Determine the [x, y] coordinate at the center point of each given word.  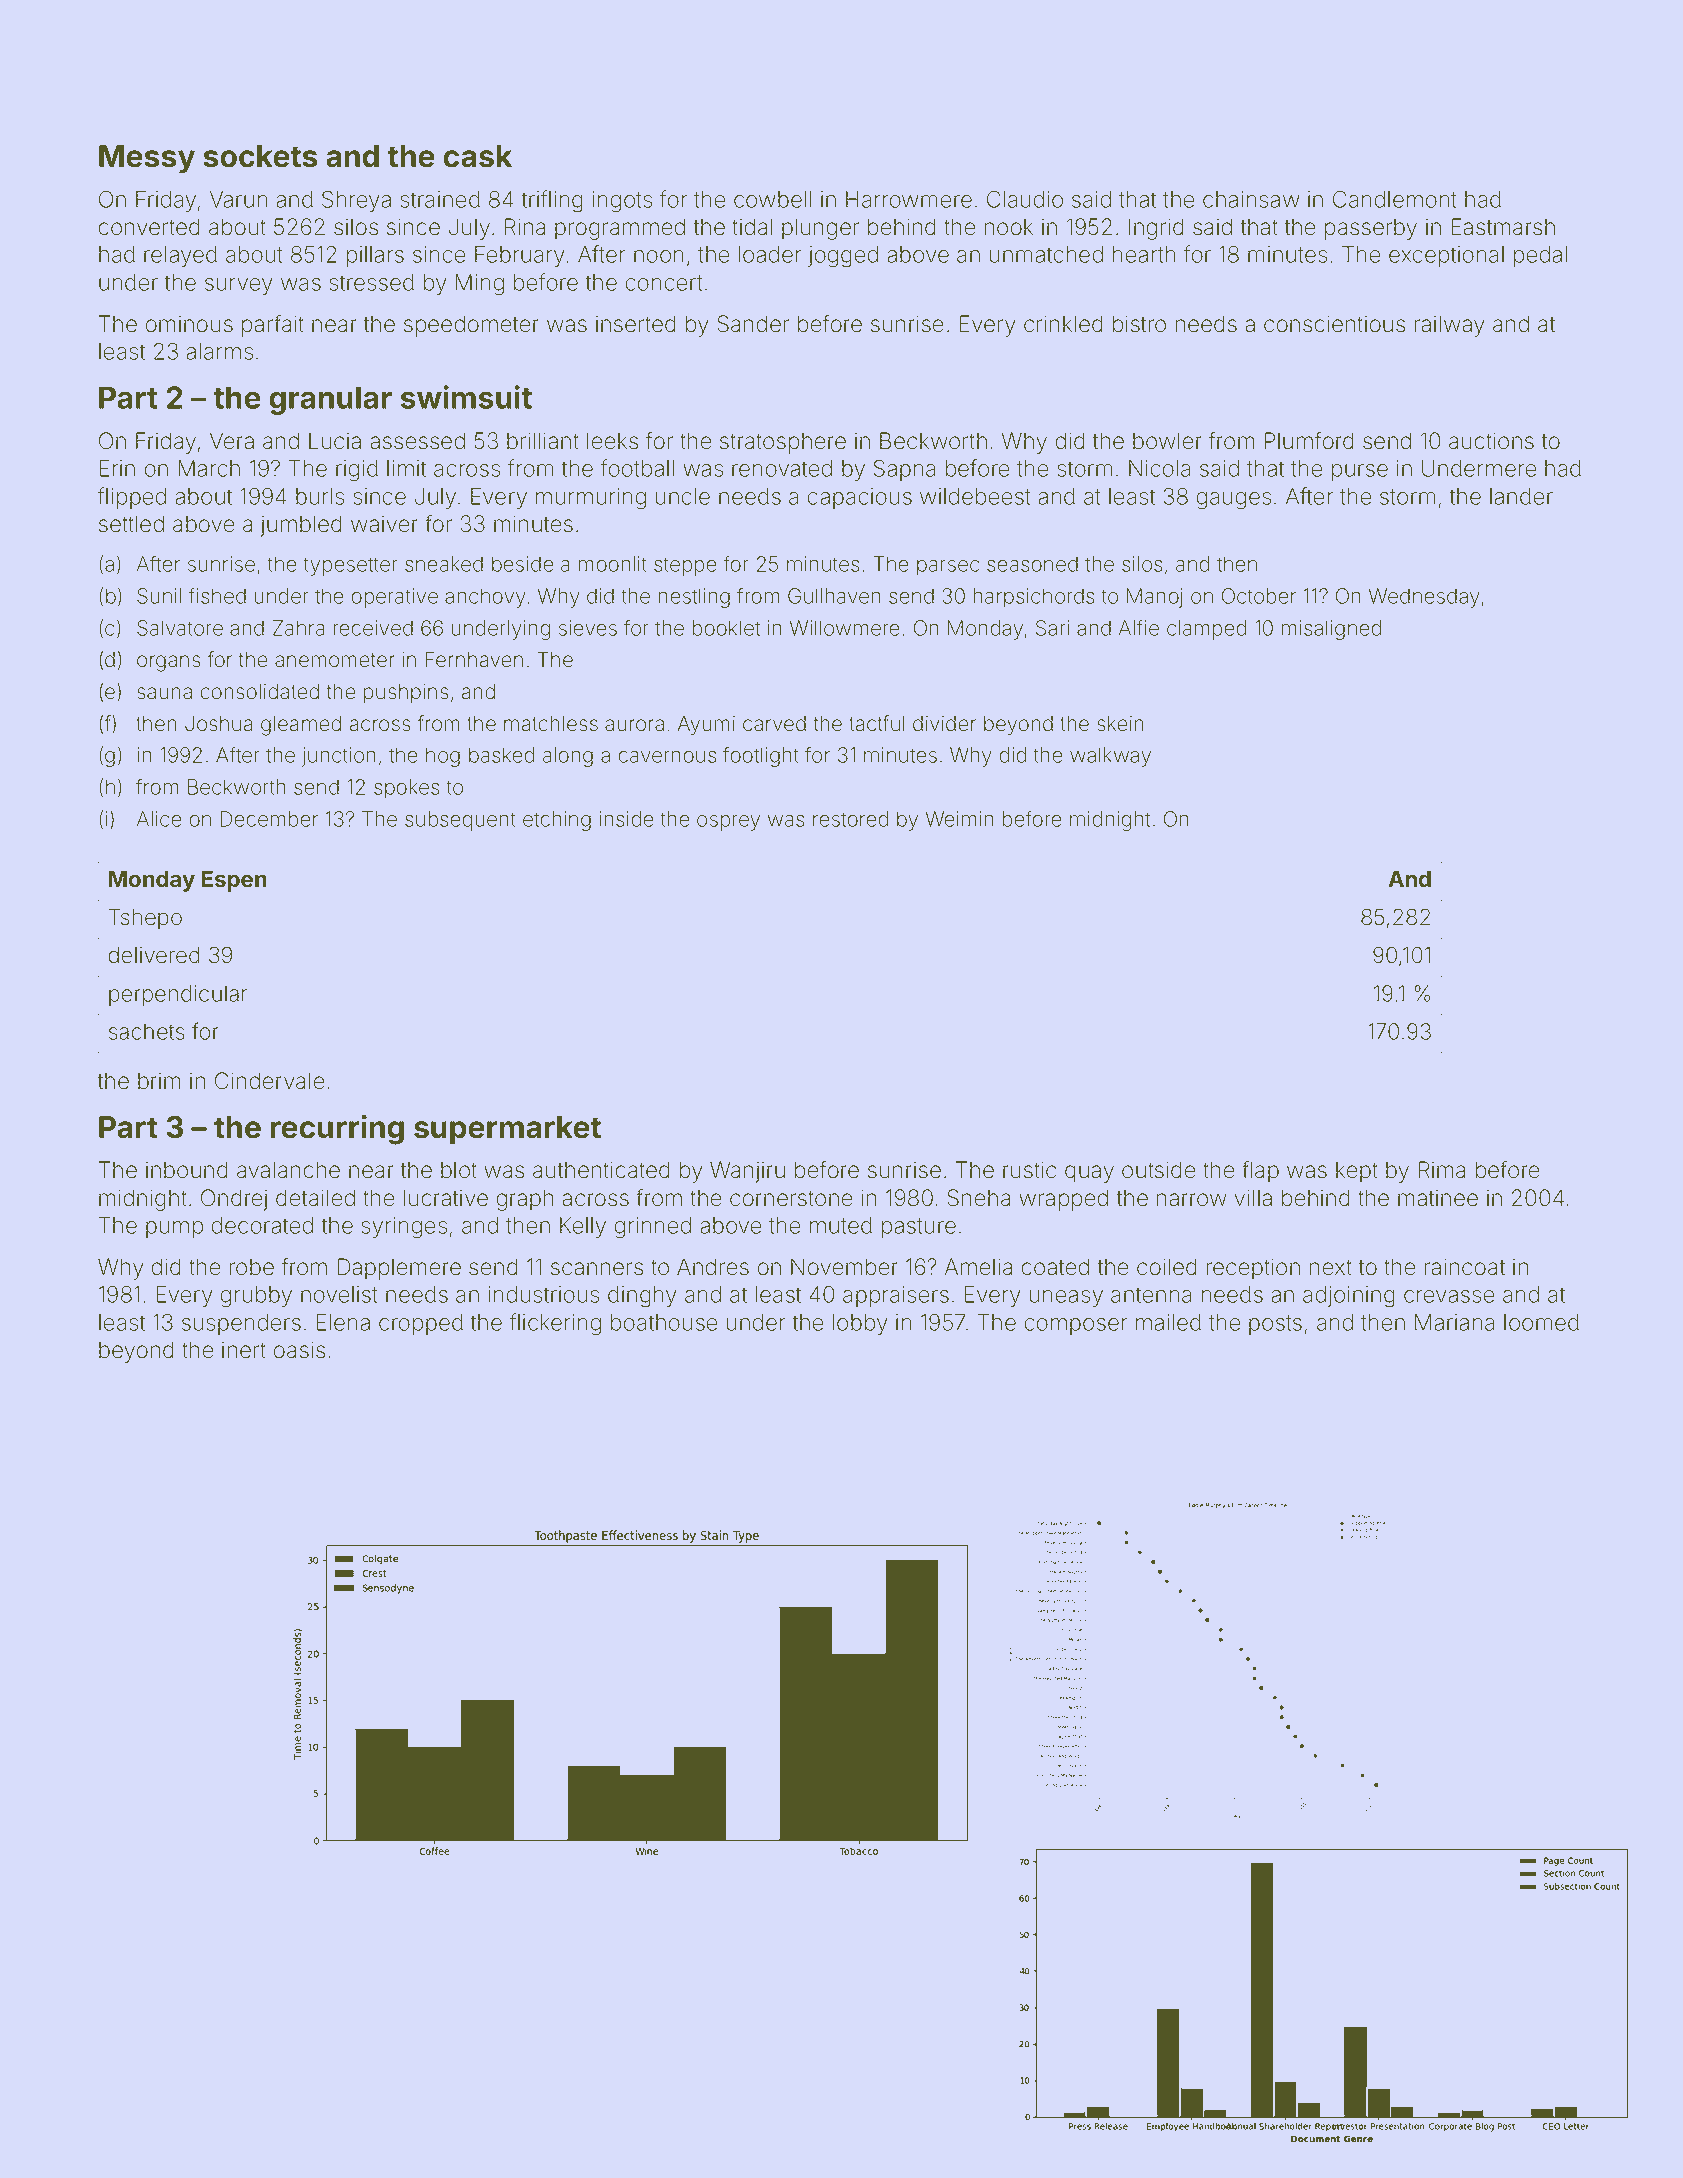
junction [339, 757]
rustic [1029, 1170]
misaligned [1331, 630]
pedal [1540, 256]
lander [1521, 496]
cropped [421, 1324]
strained [440, 199]
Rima [1442, 1170]
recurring [337, 1130]
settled [131, 524]
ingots [622, 202]
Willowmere [845, 628]
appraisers [896, 1296]
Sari [1052, 628]
